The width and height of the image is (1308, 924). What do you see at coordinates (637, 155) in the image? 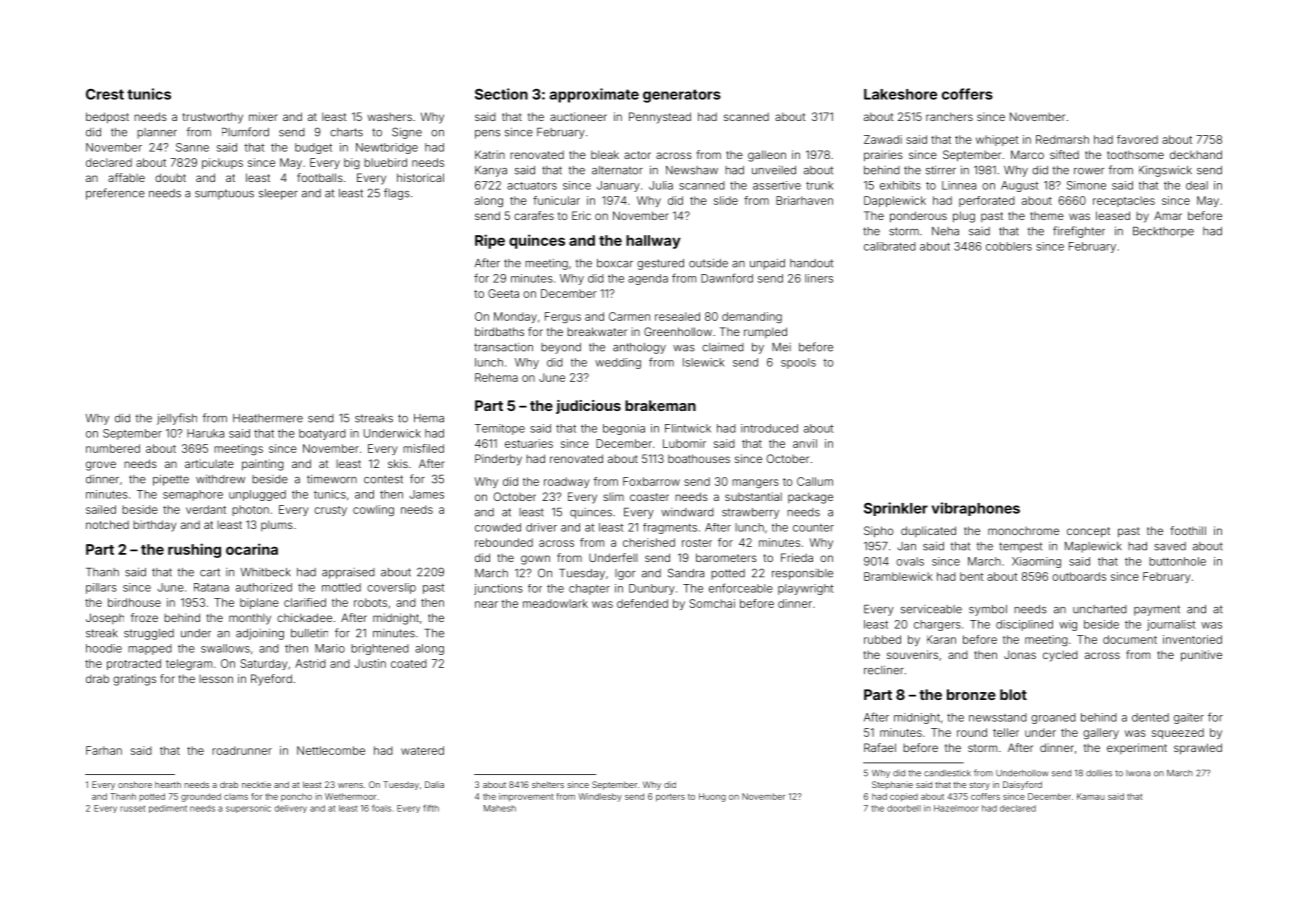
I see `actor` at bounding box center [637, 155].
